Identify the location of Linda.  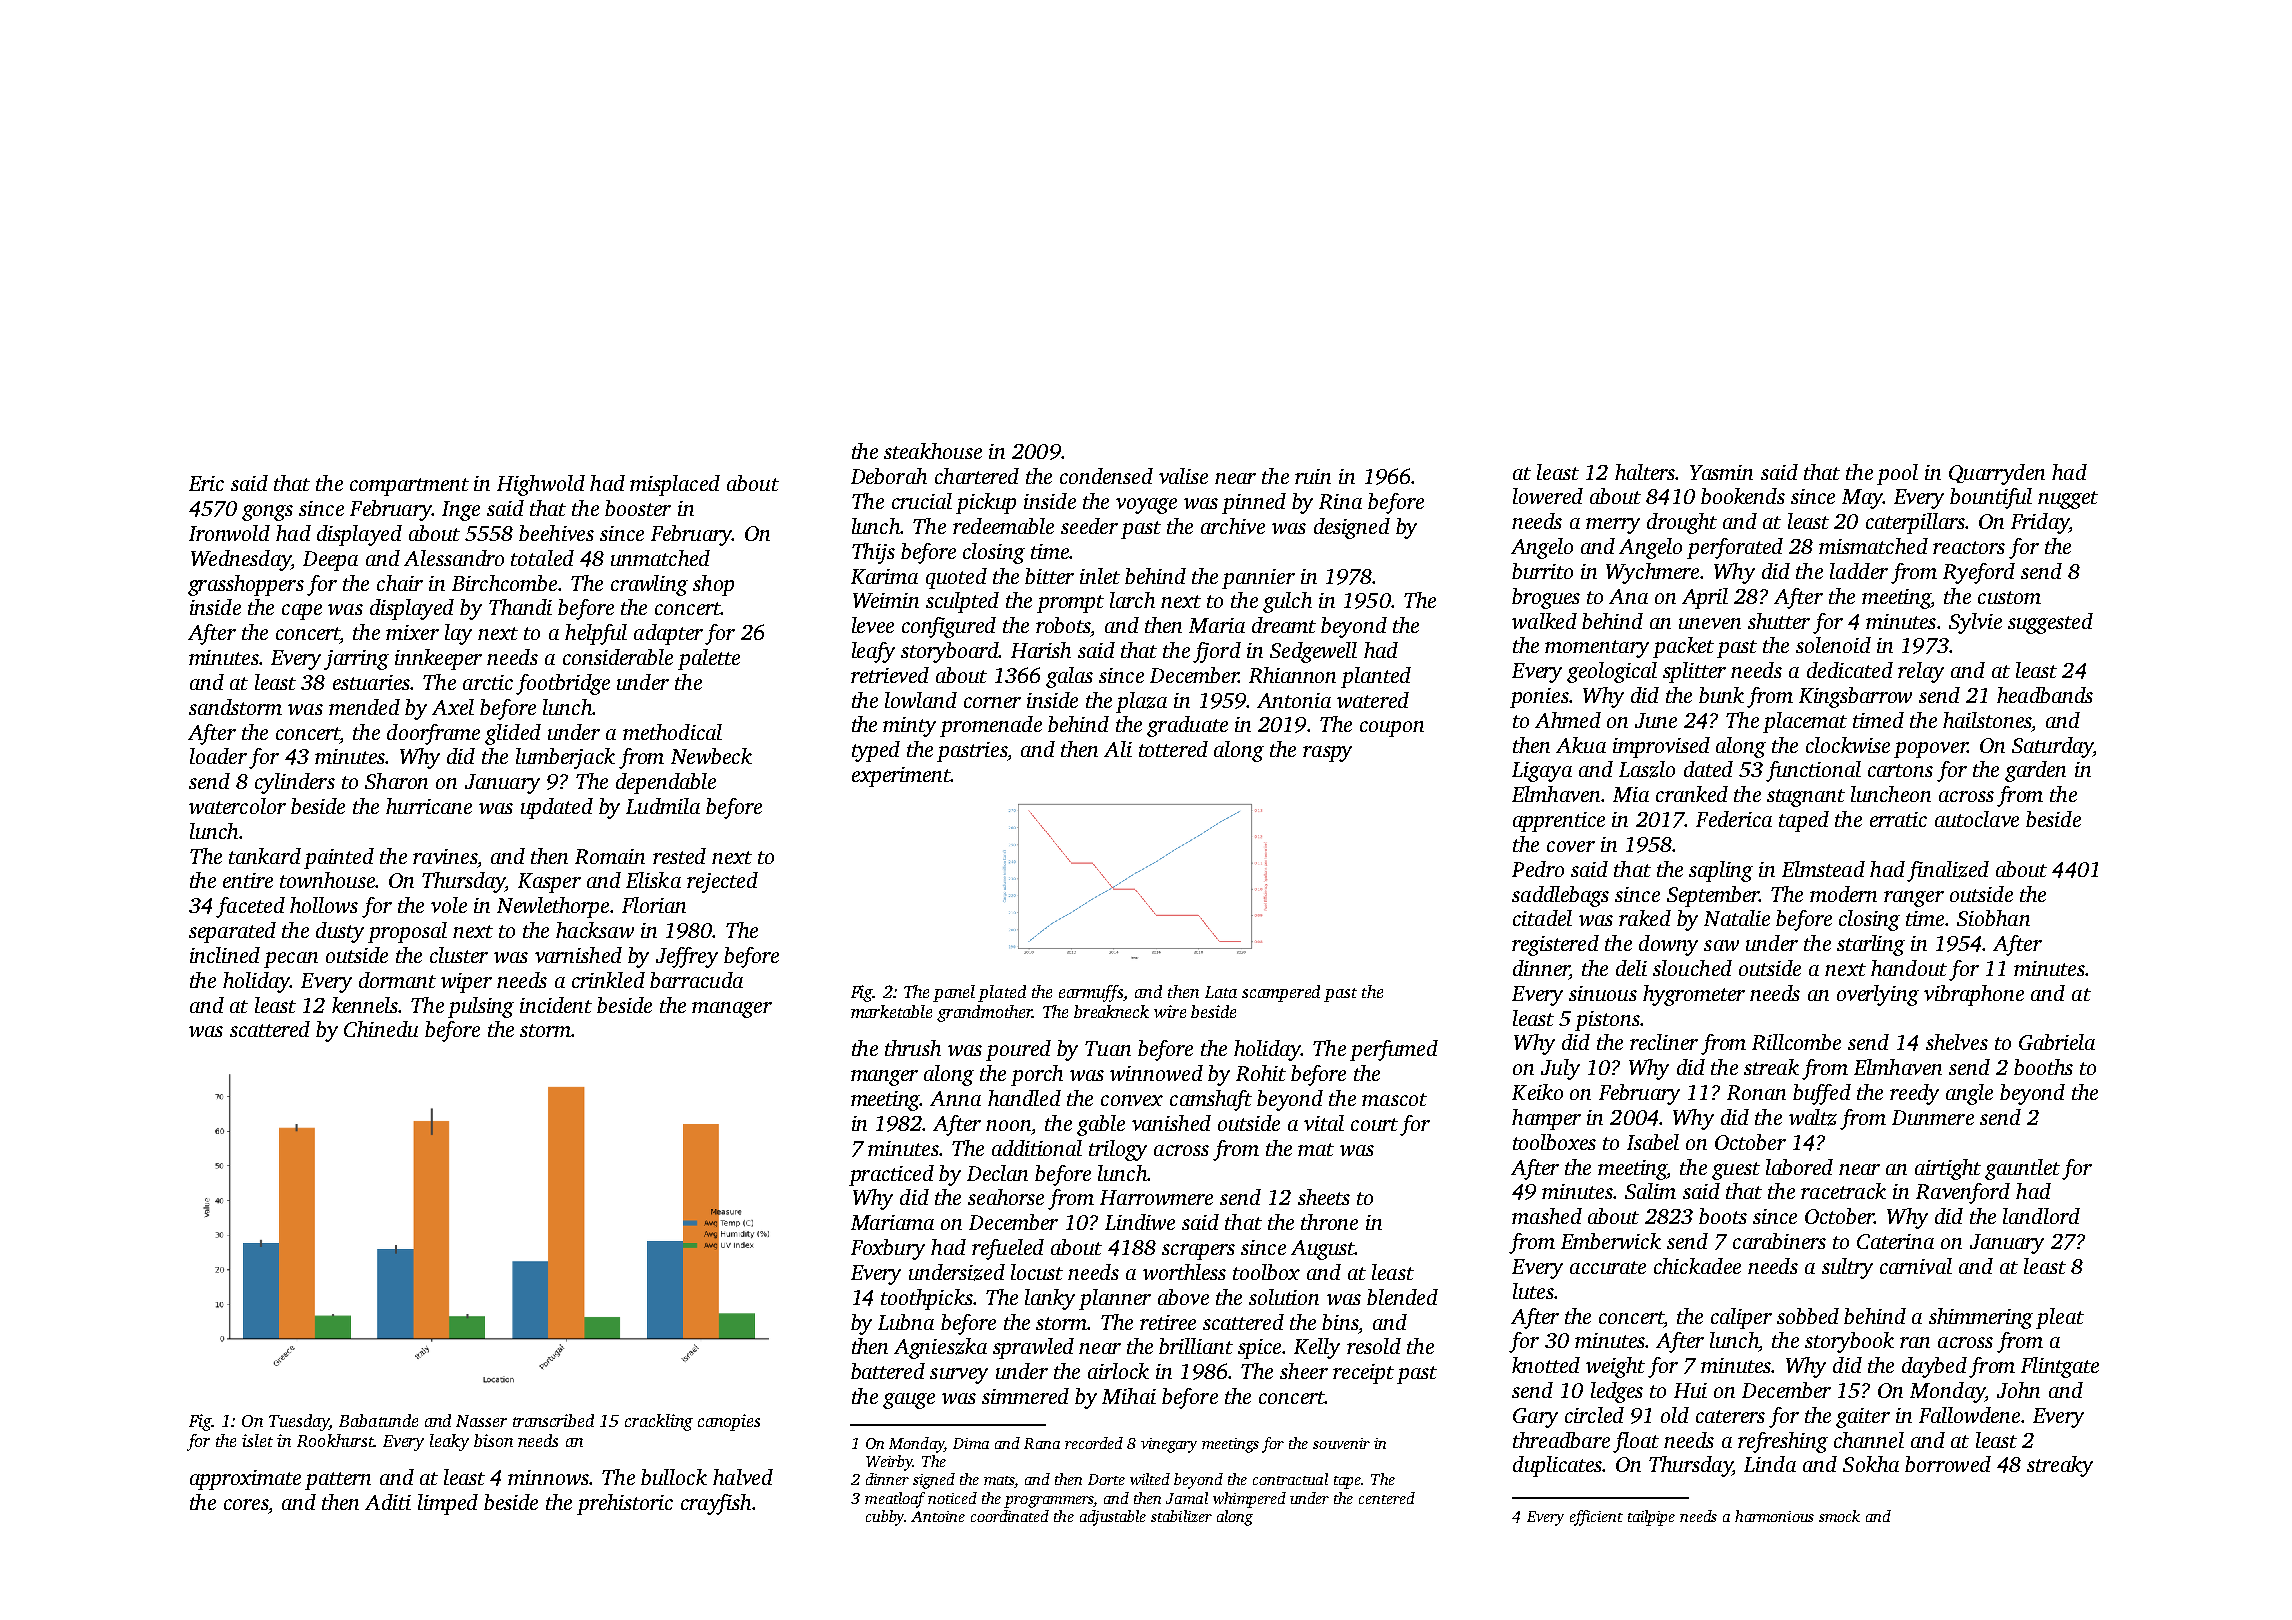
(1770, 1464).
